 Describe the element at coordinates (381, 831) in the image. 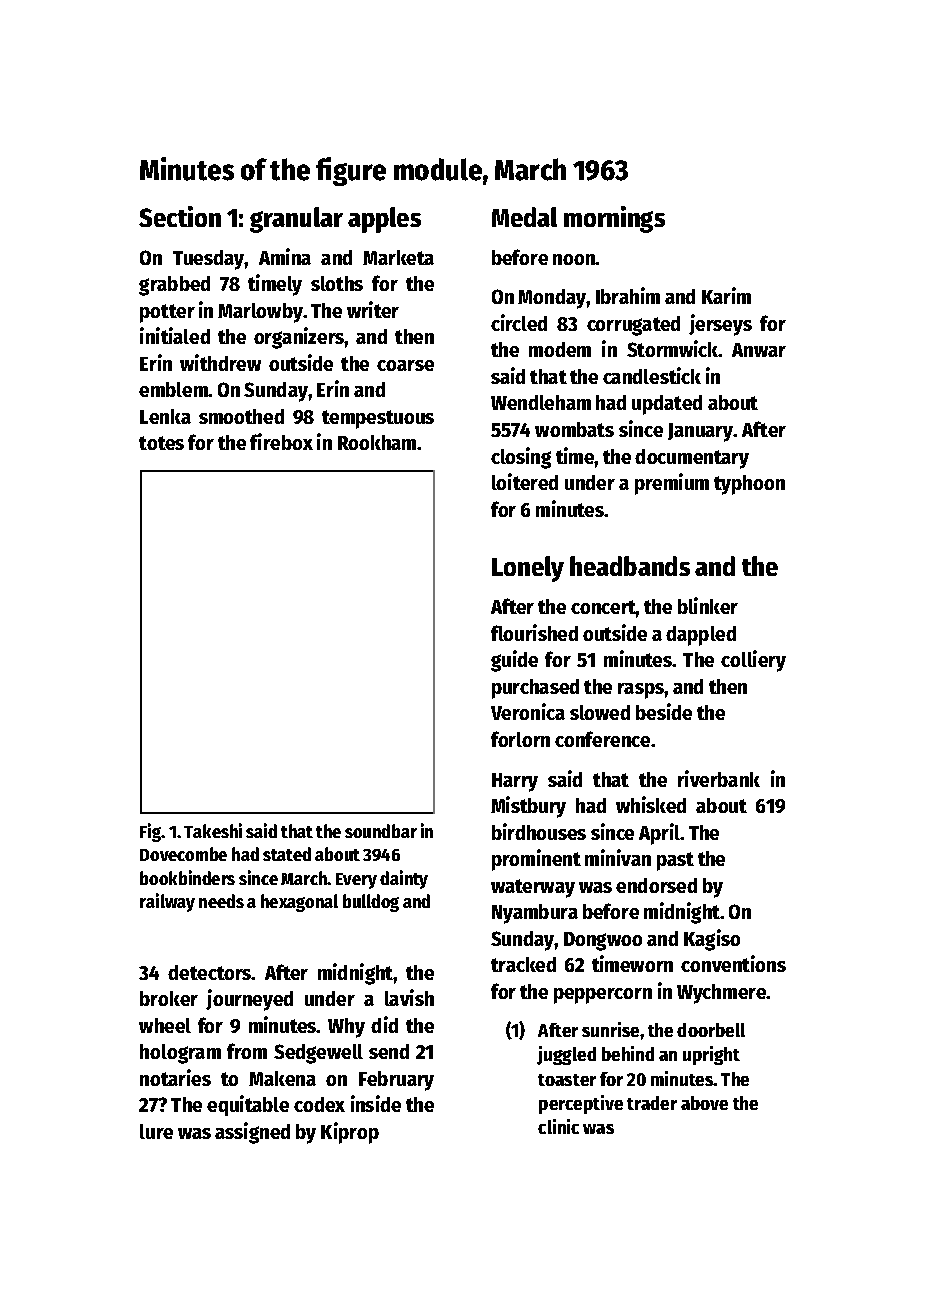

I see `soundbar` at that location.
